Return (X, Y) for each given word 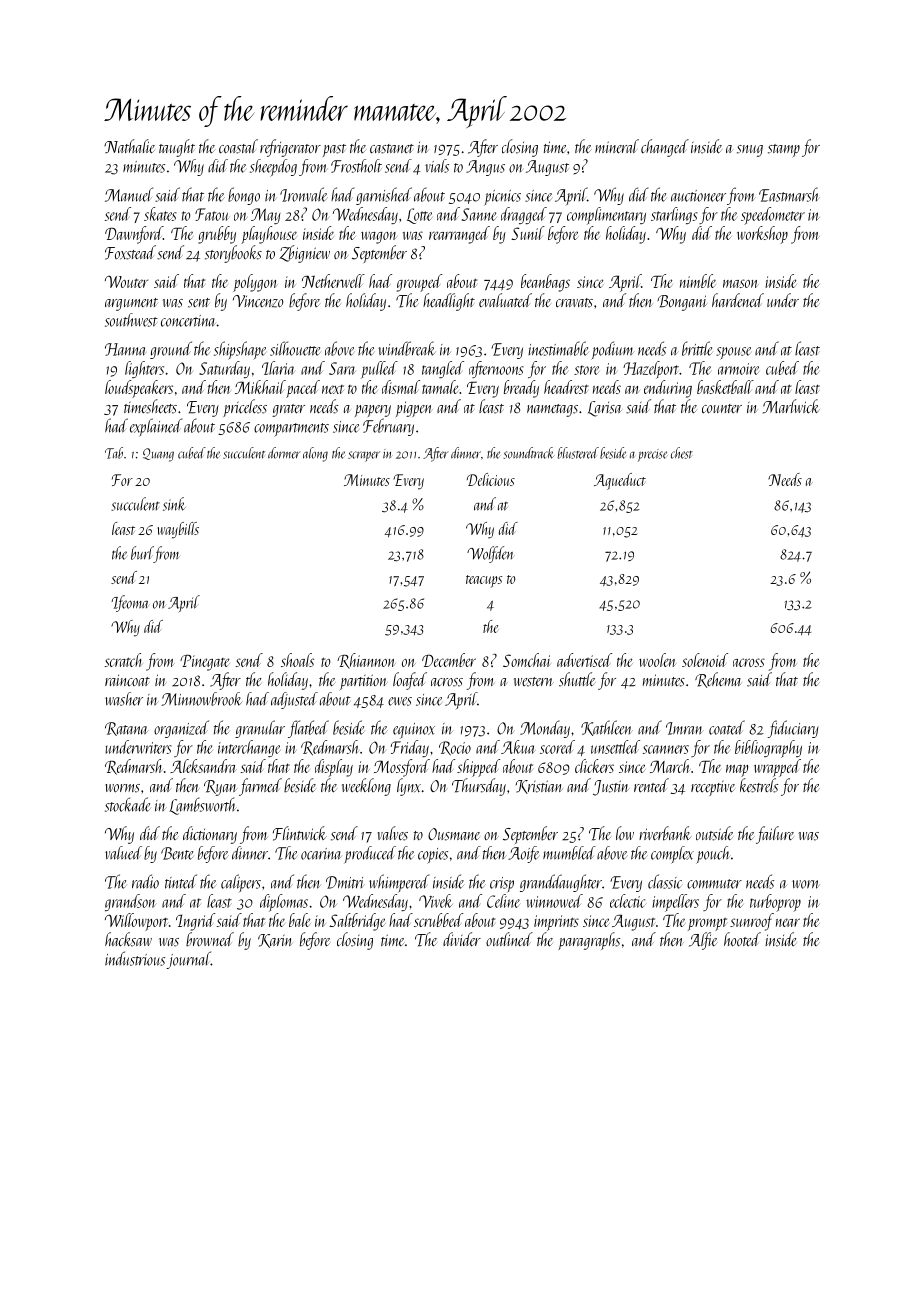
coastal (238, 146)
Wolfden (490, 554)
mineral (617, 146)
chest (682, 453)
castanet (392, 149)
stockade (128, 804)
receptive (713, 788)
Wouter (126, 281)
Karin (275, 941)
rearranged (459, 235)
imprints (556, 923)
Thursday (479, 787)
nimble (698, 281)
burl (142, 553)
